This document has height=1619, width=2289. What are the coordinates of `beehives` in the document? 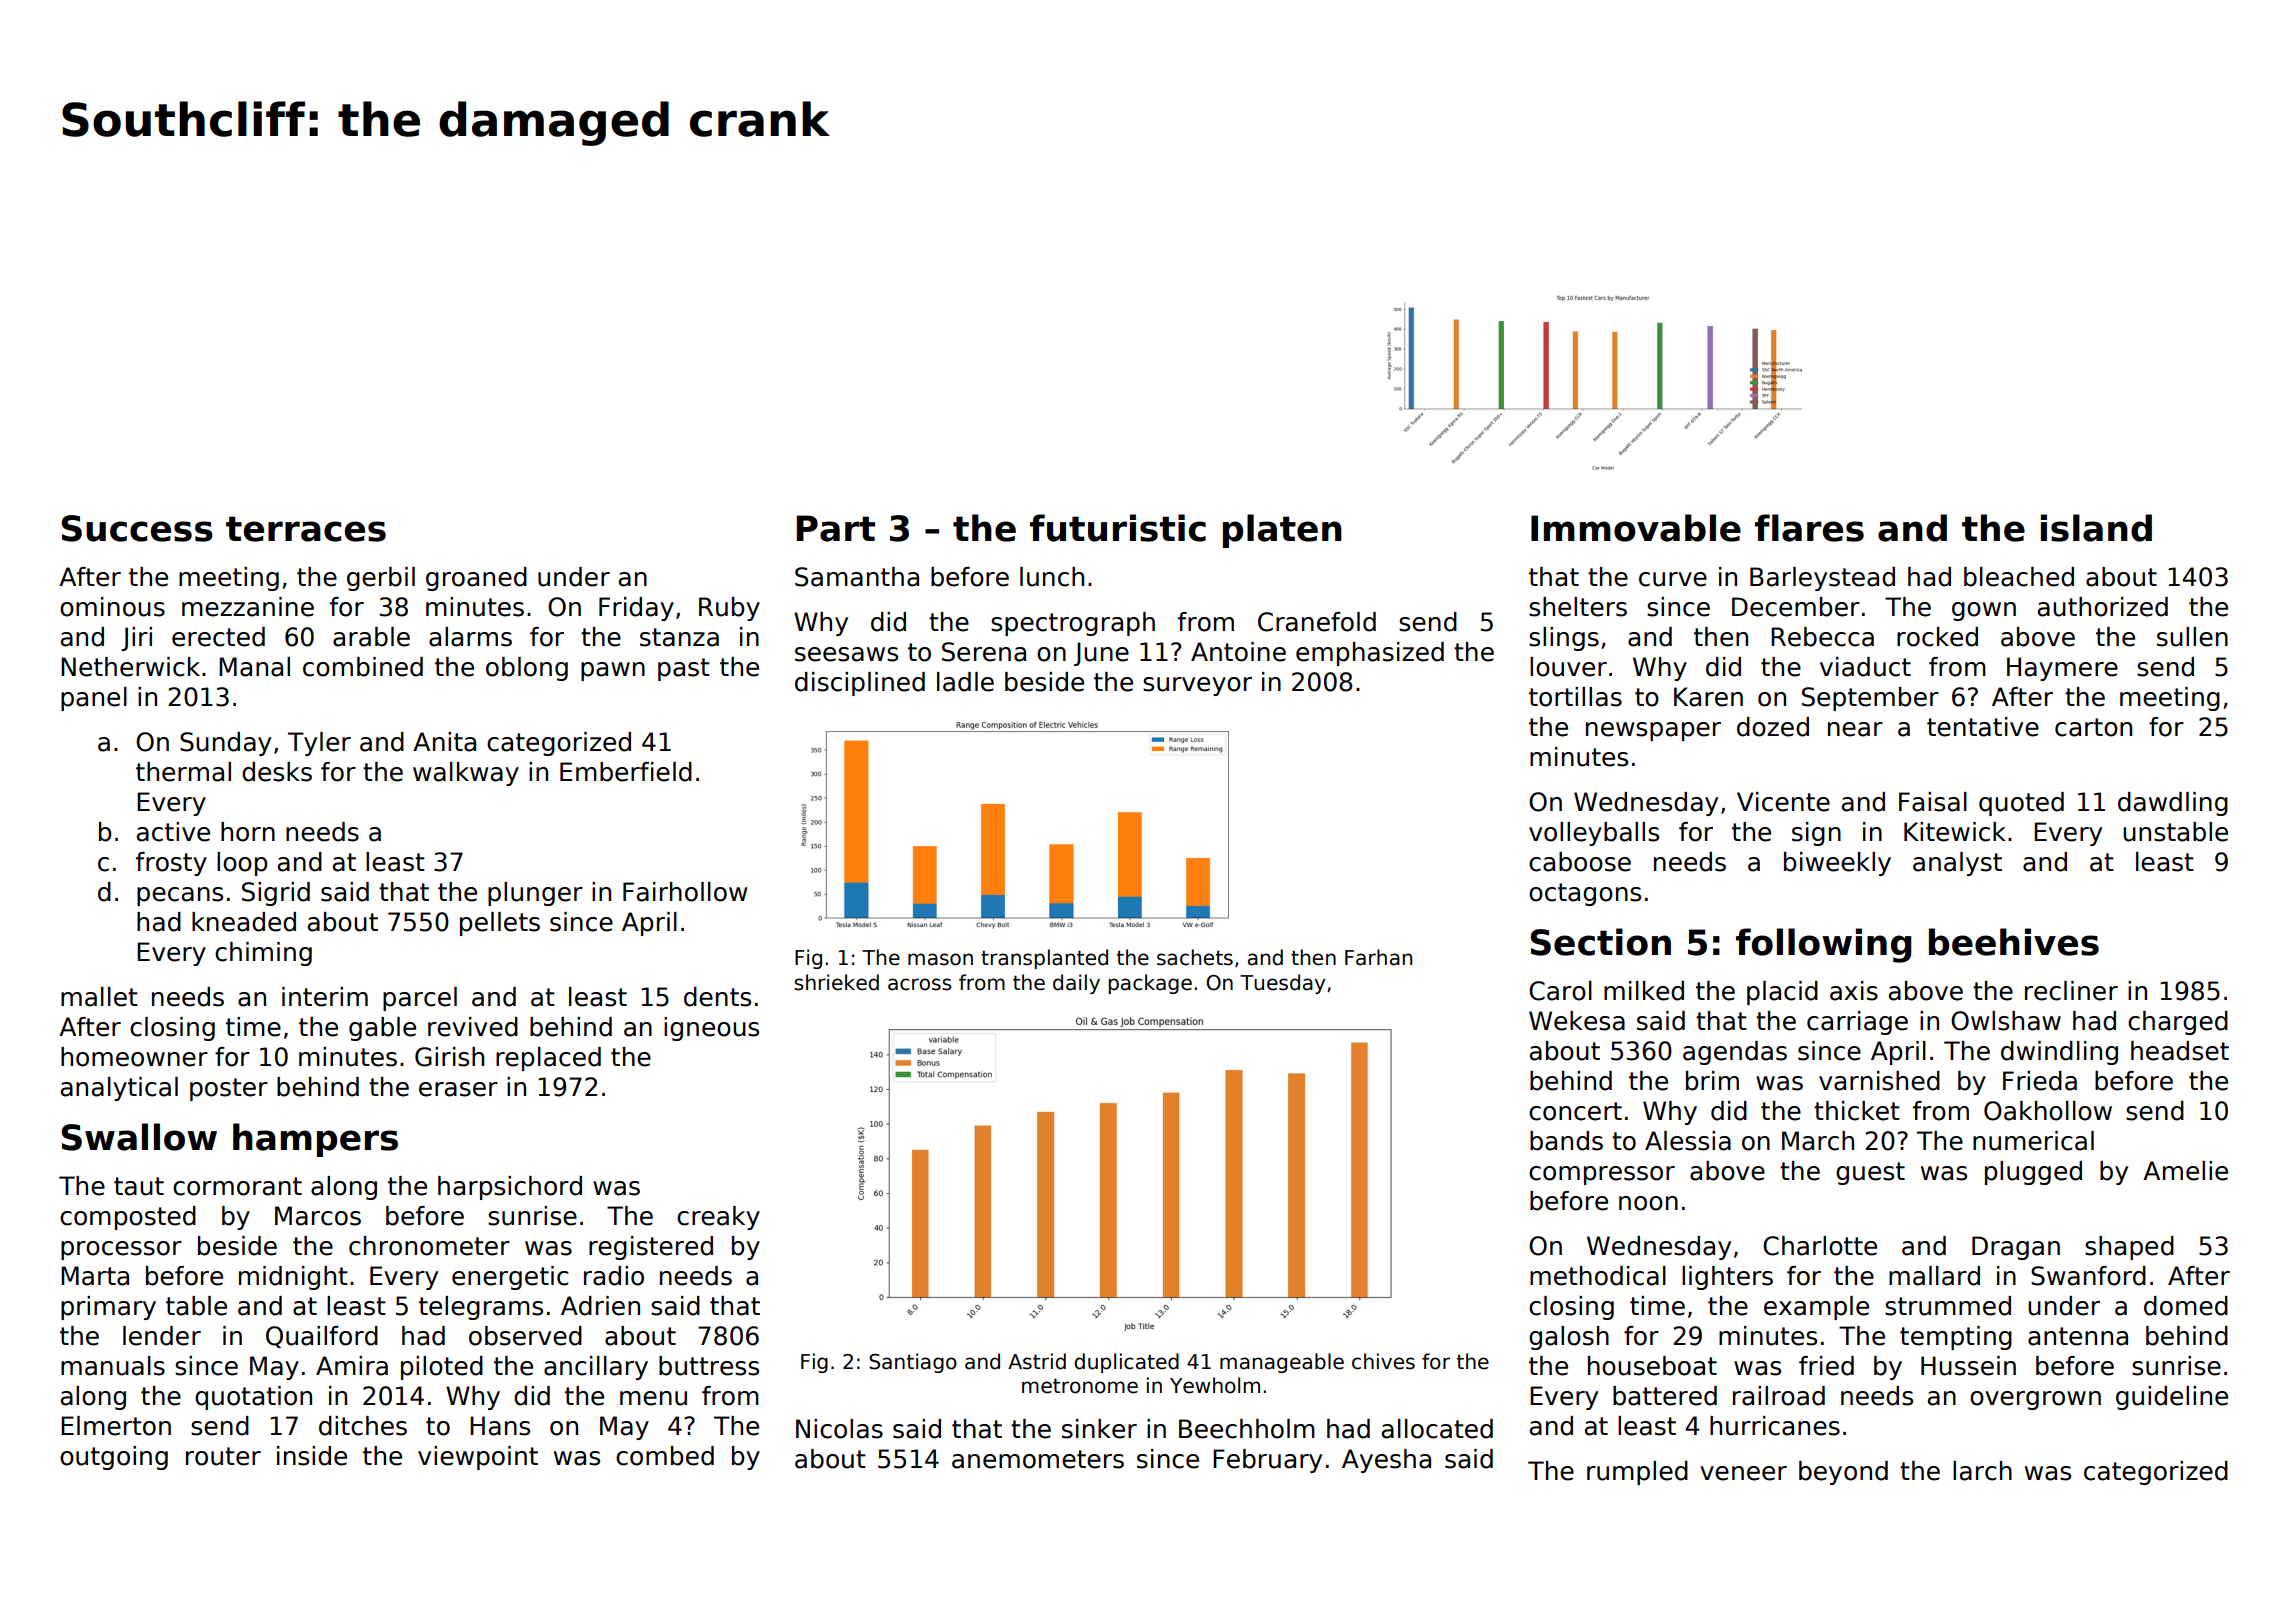 It's located at (2014, 942).
